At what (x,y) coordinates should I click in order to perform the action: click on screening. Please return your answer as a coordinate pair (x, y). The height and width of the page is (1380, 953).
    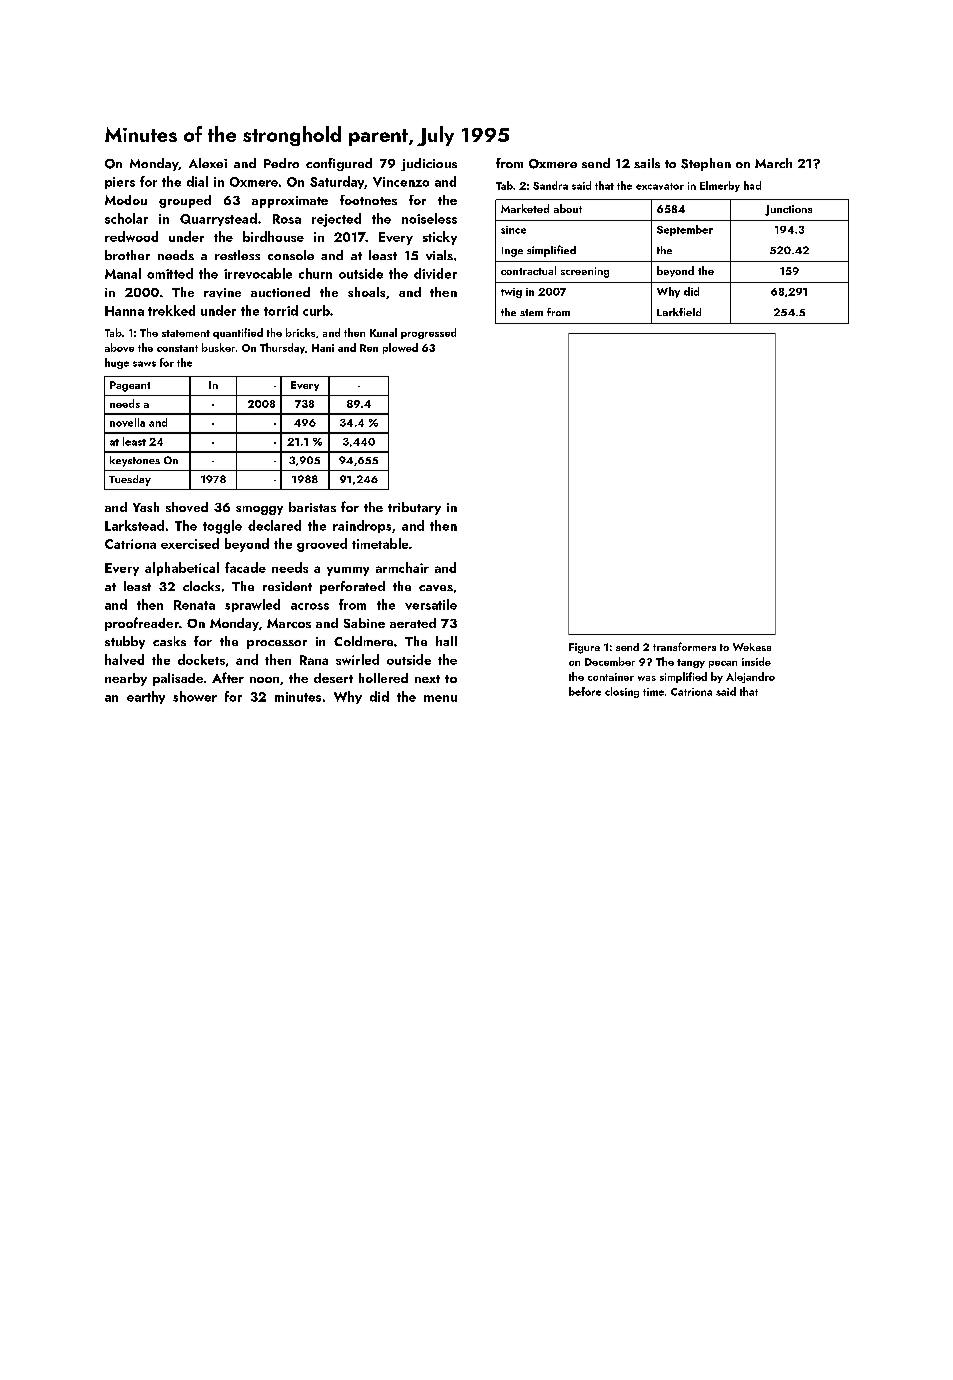
    Looking at the image, I should click on (585, 272).
